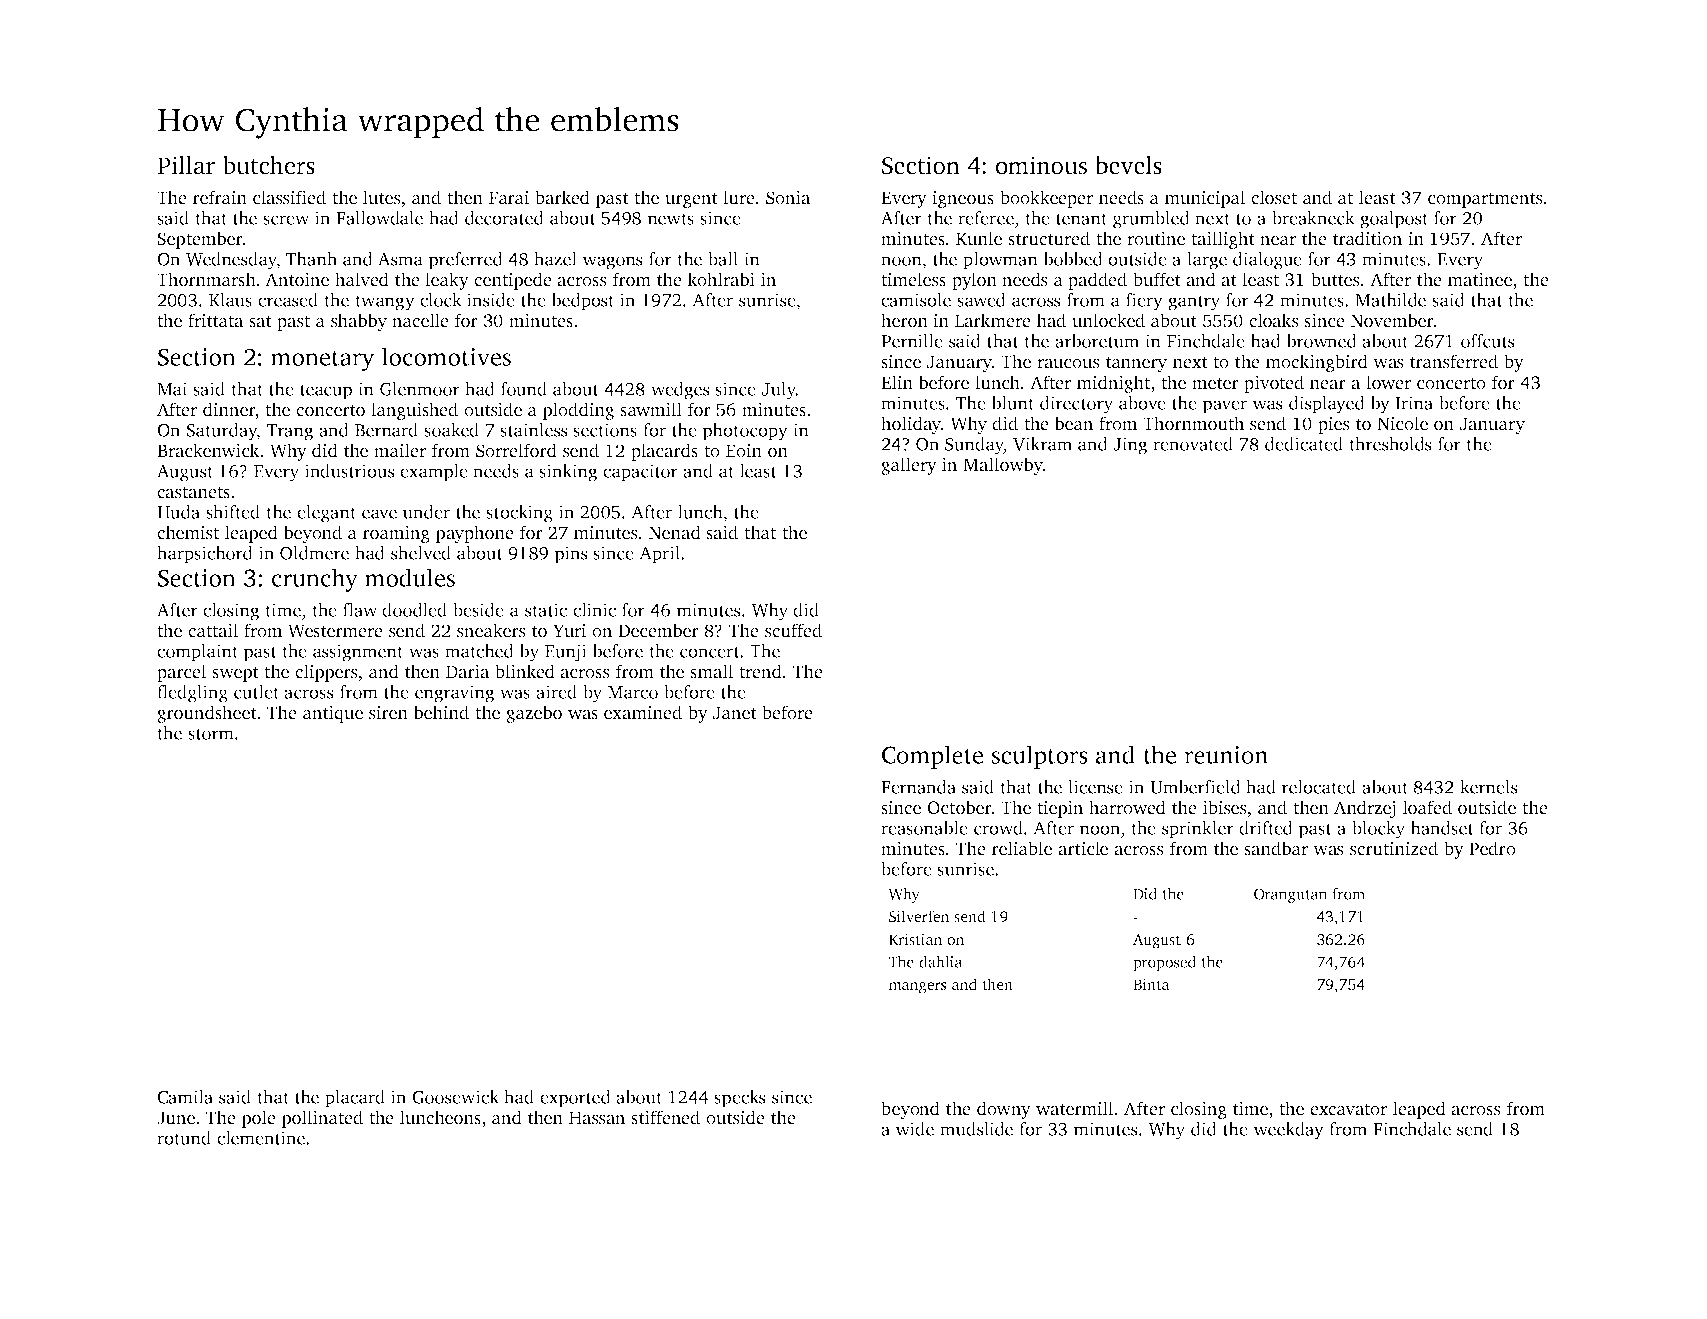 The width and height of the screenshot is (1707, 1319). What do you see at coordinates (1402, 423) in the screenshot?
I see `Nicole` at bounding box center [1402, 423].
